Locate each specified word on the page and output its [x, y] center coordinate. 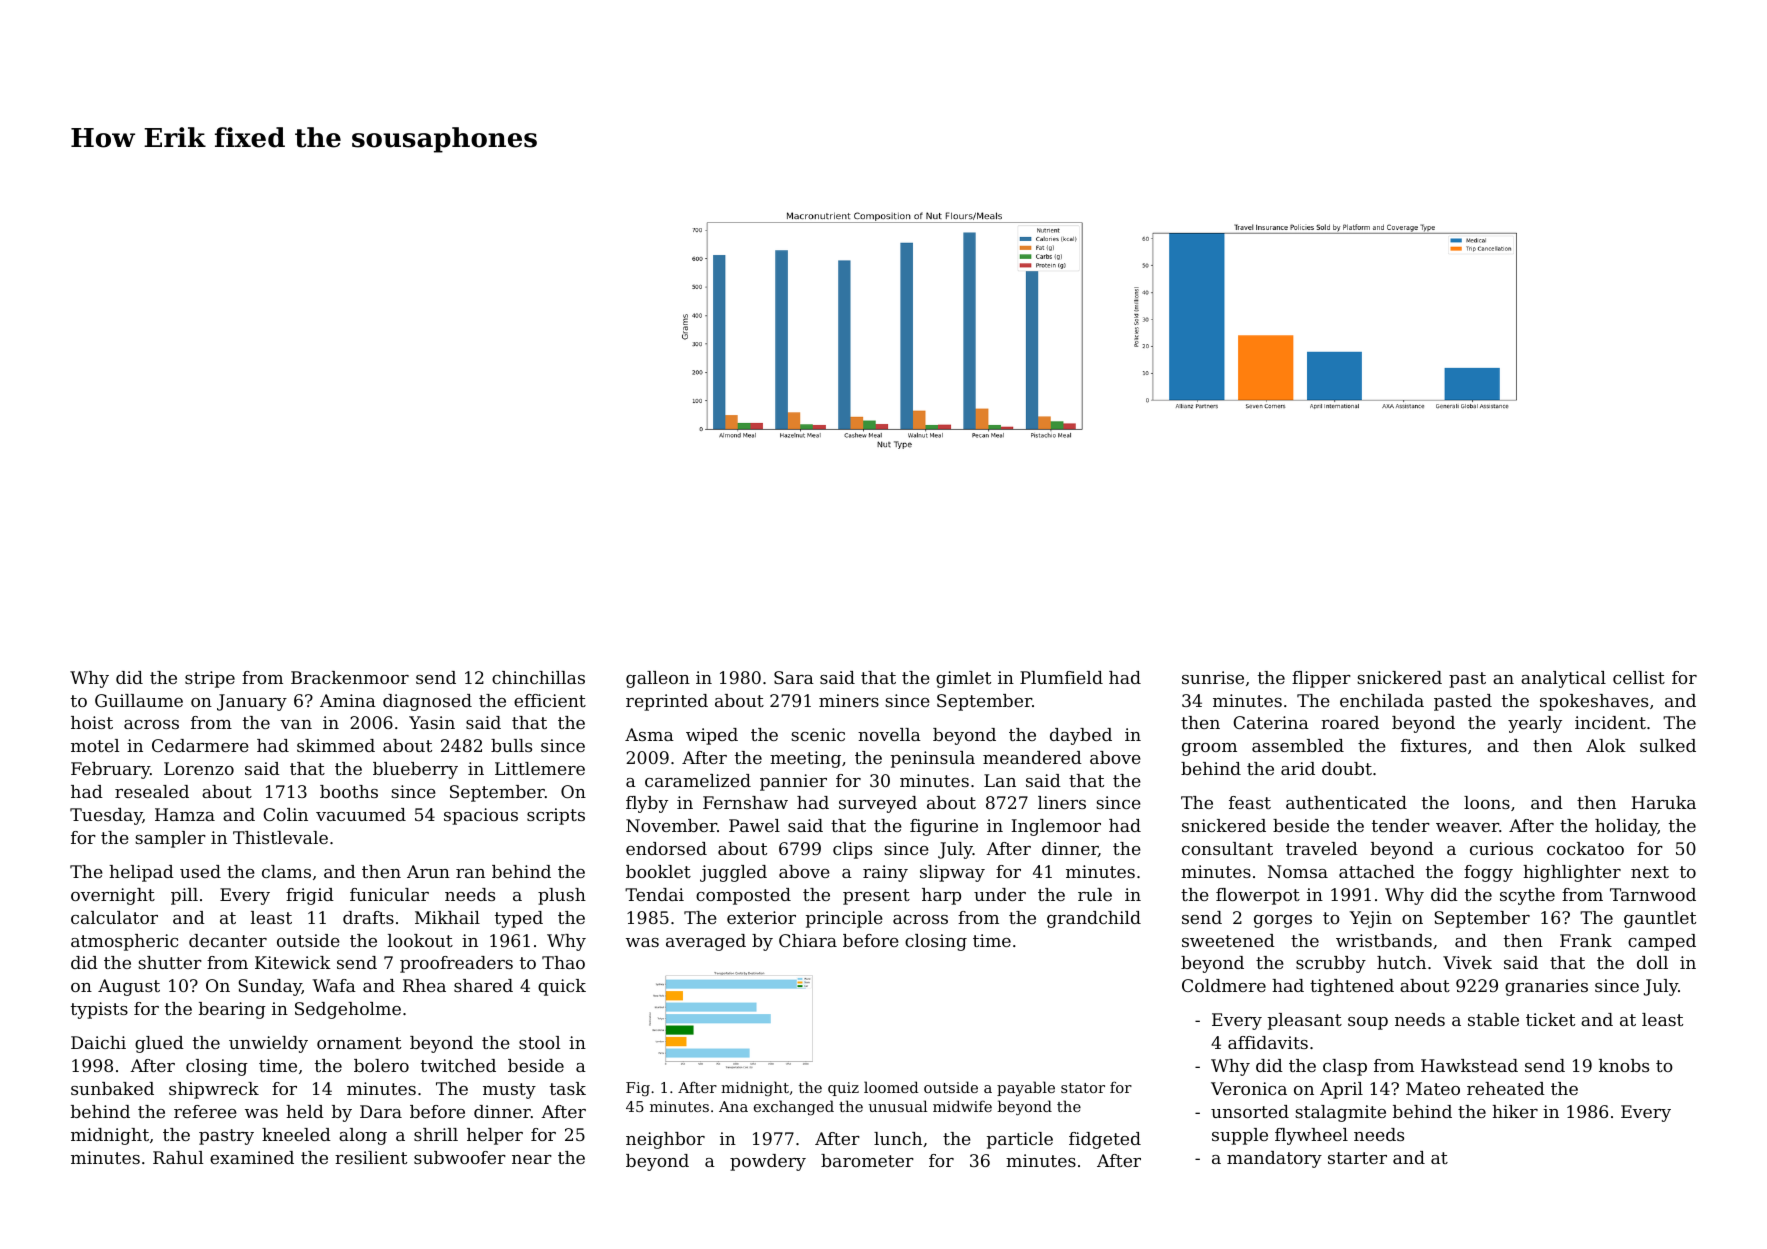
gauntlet [1660, 919]
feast [1250, 802]
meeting [805, 759]
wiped [712, 736]
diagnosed [427, 702]
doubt [1347, 768]
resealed [152, 791]
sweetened [1228, 940]
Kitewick [293, 962]
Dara [381, 1111]
